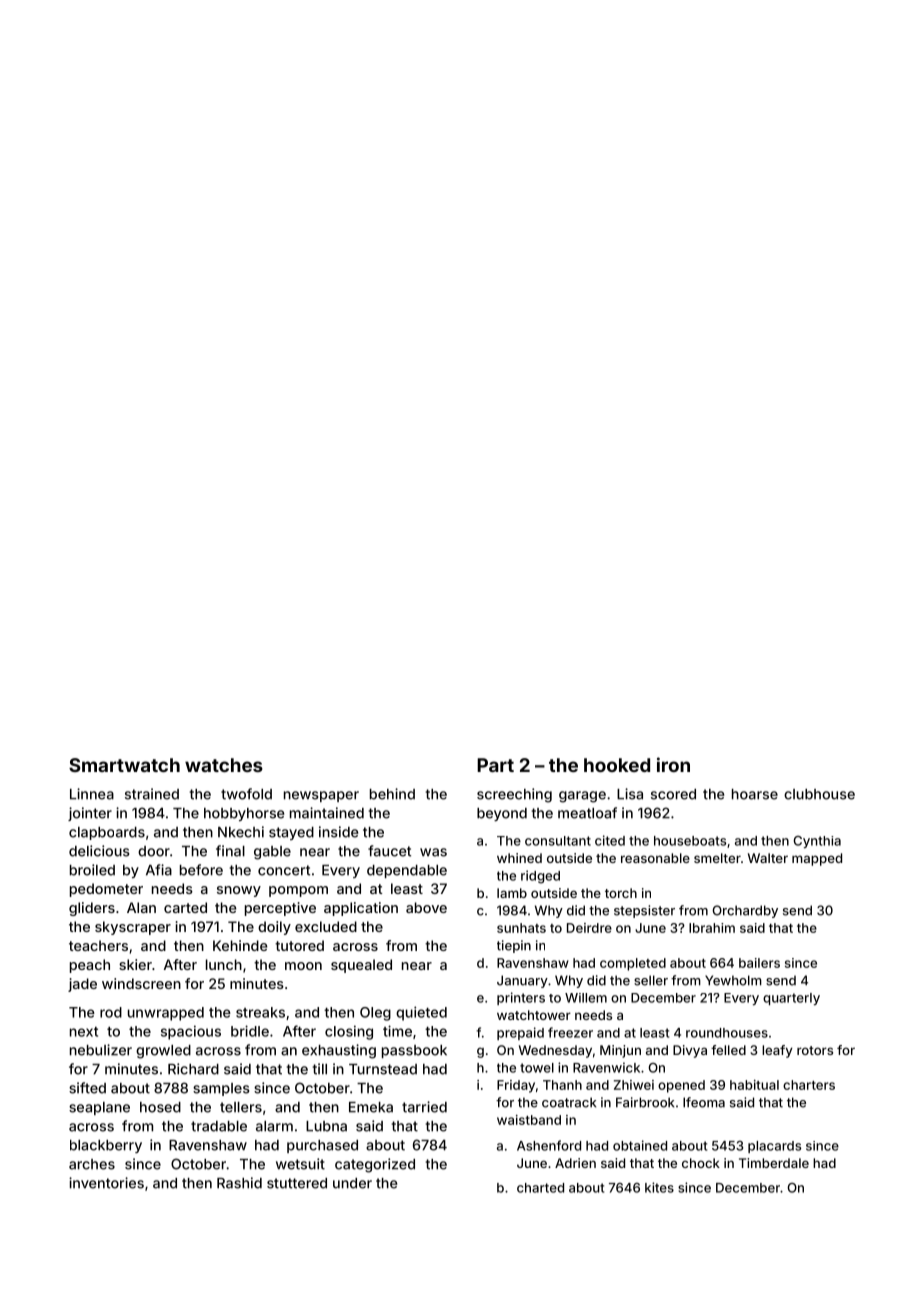 The height and width of the document is (1308, 924). I want to click on consultant, so click(558, 841).
